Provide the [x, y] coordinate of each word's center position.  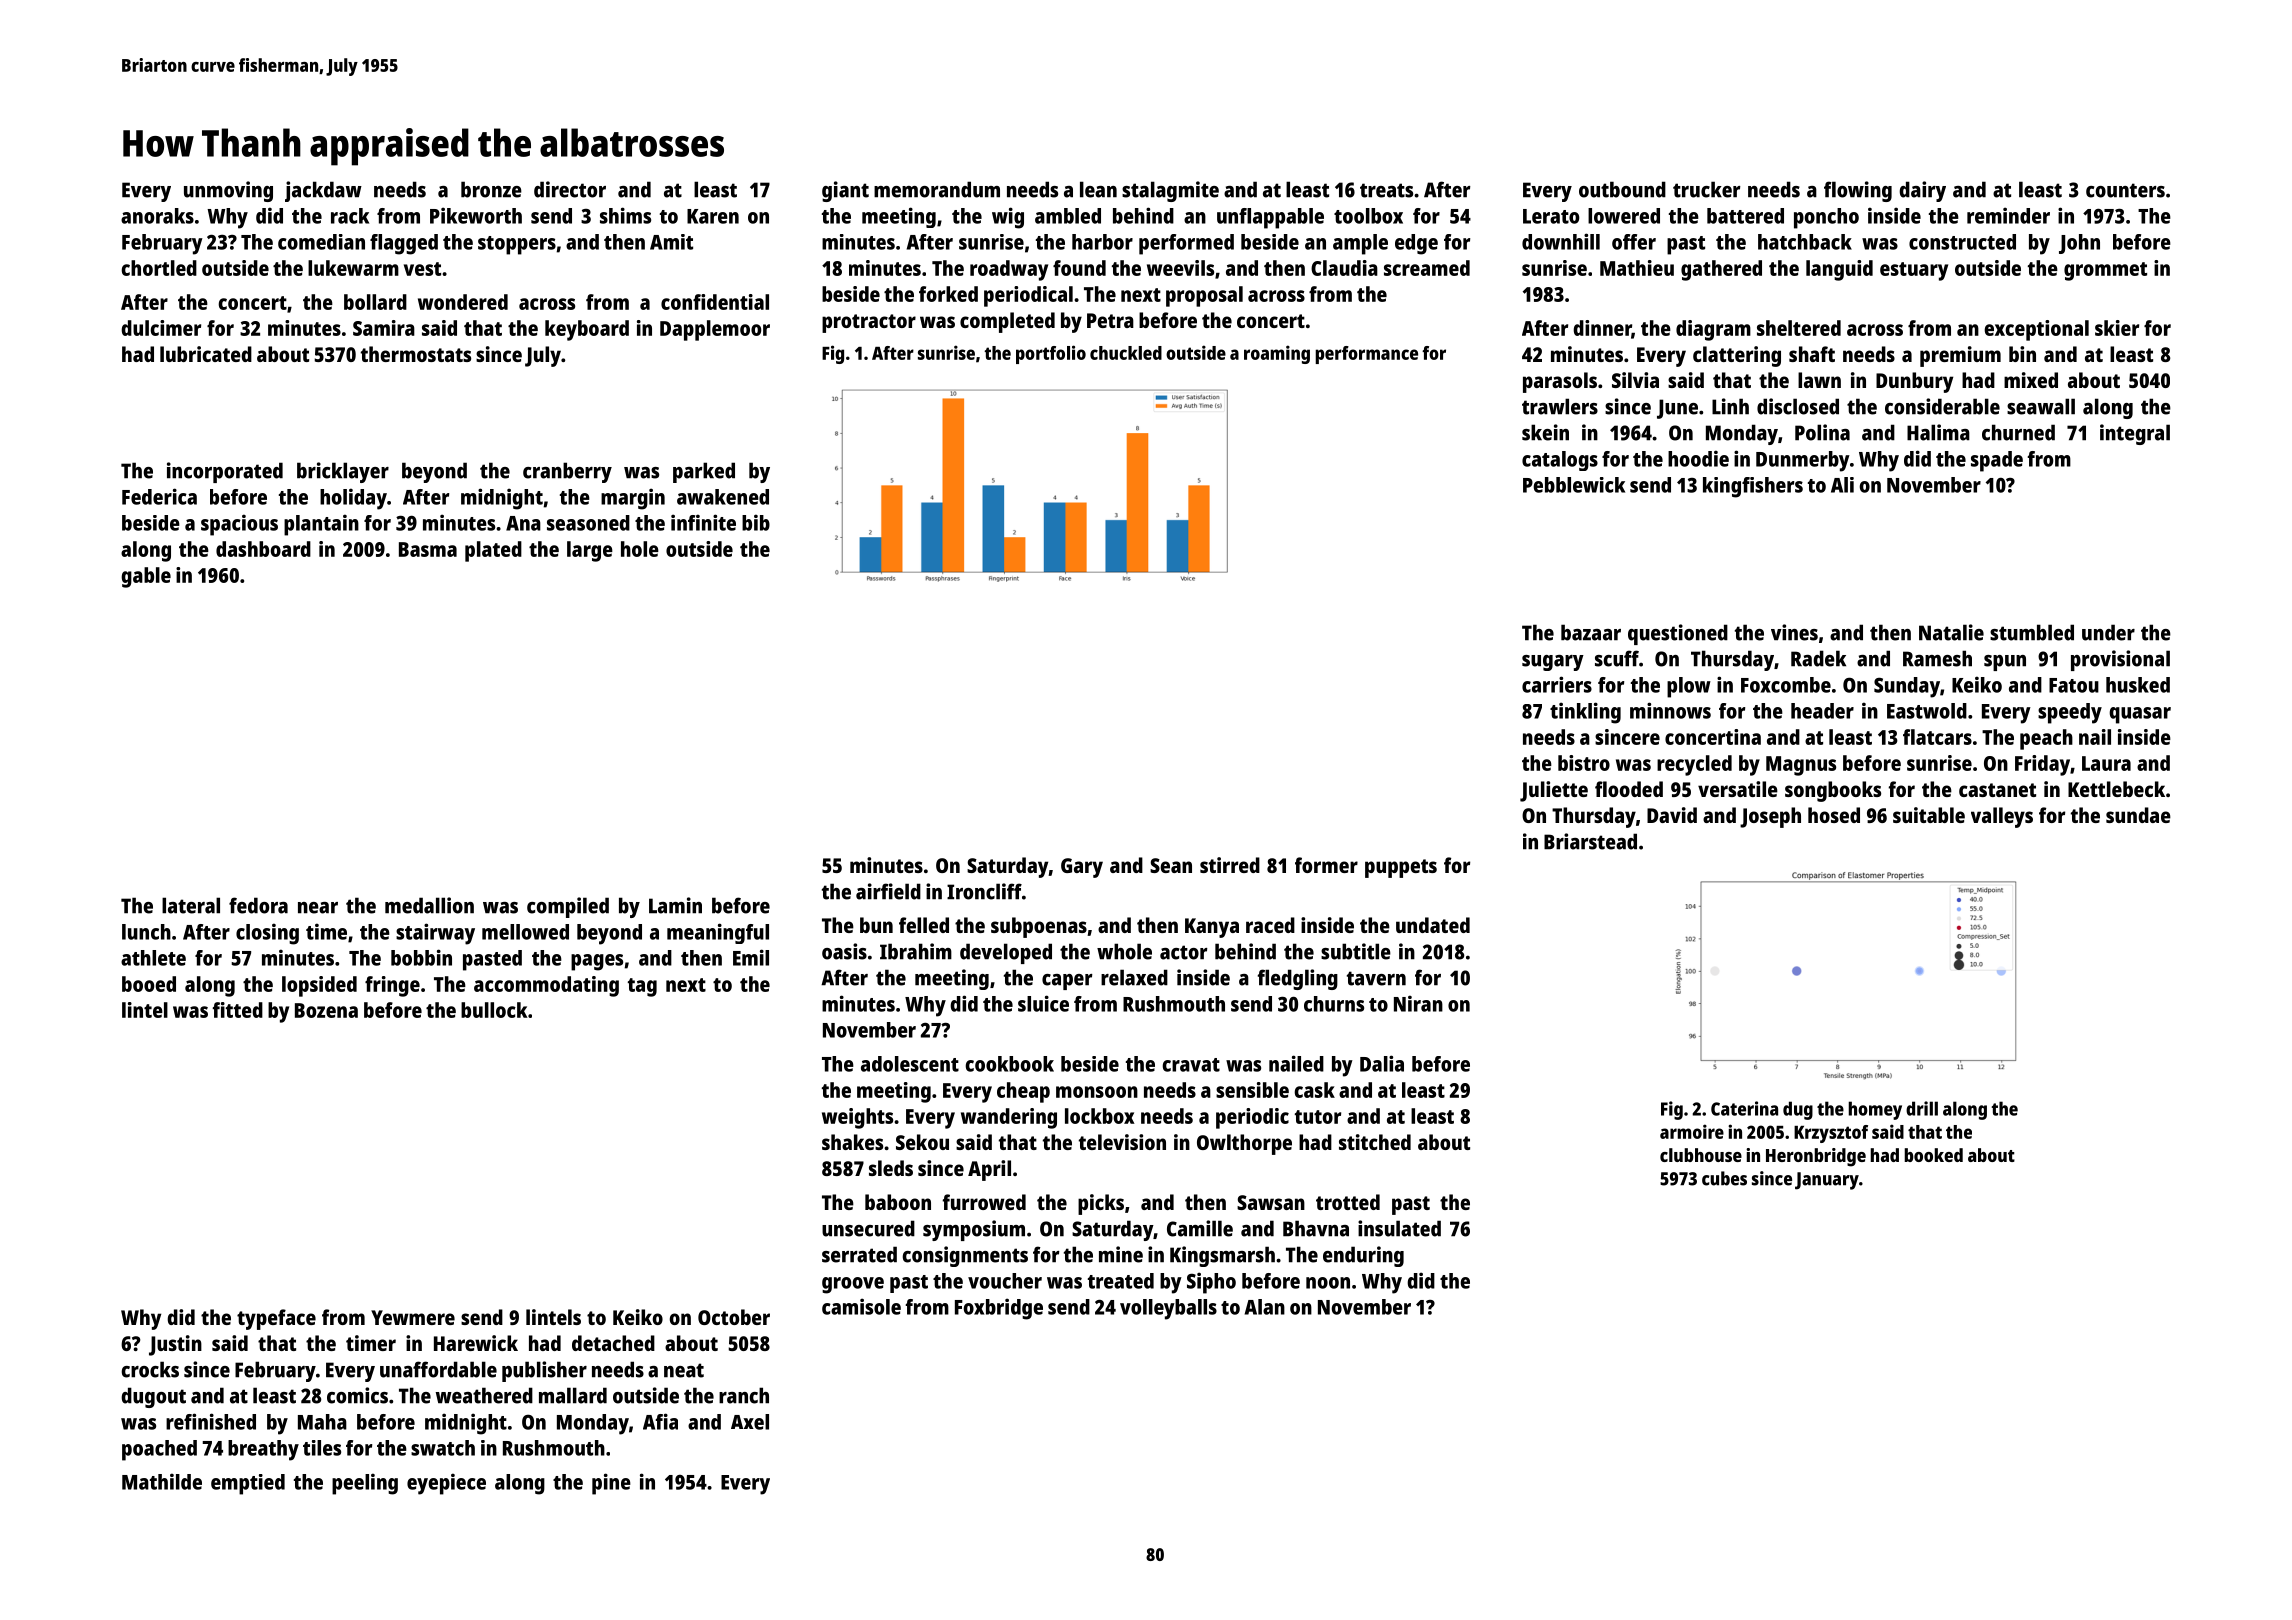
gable [146, 577]
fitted [237, 1010]
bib [756, 522]
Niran [1418, 1003]
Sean [1171, 865]
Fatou [2074, 685]
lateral [191, 905]
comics [357, 1395]
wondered [463, 302]
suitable [1929, 815]
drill [1922, 1108]
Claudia [1344, 268]
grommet [2105, 271]
